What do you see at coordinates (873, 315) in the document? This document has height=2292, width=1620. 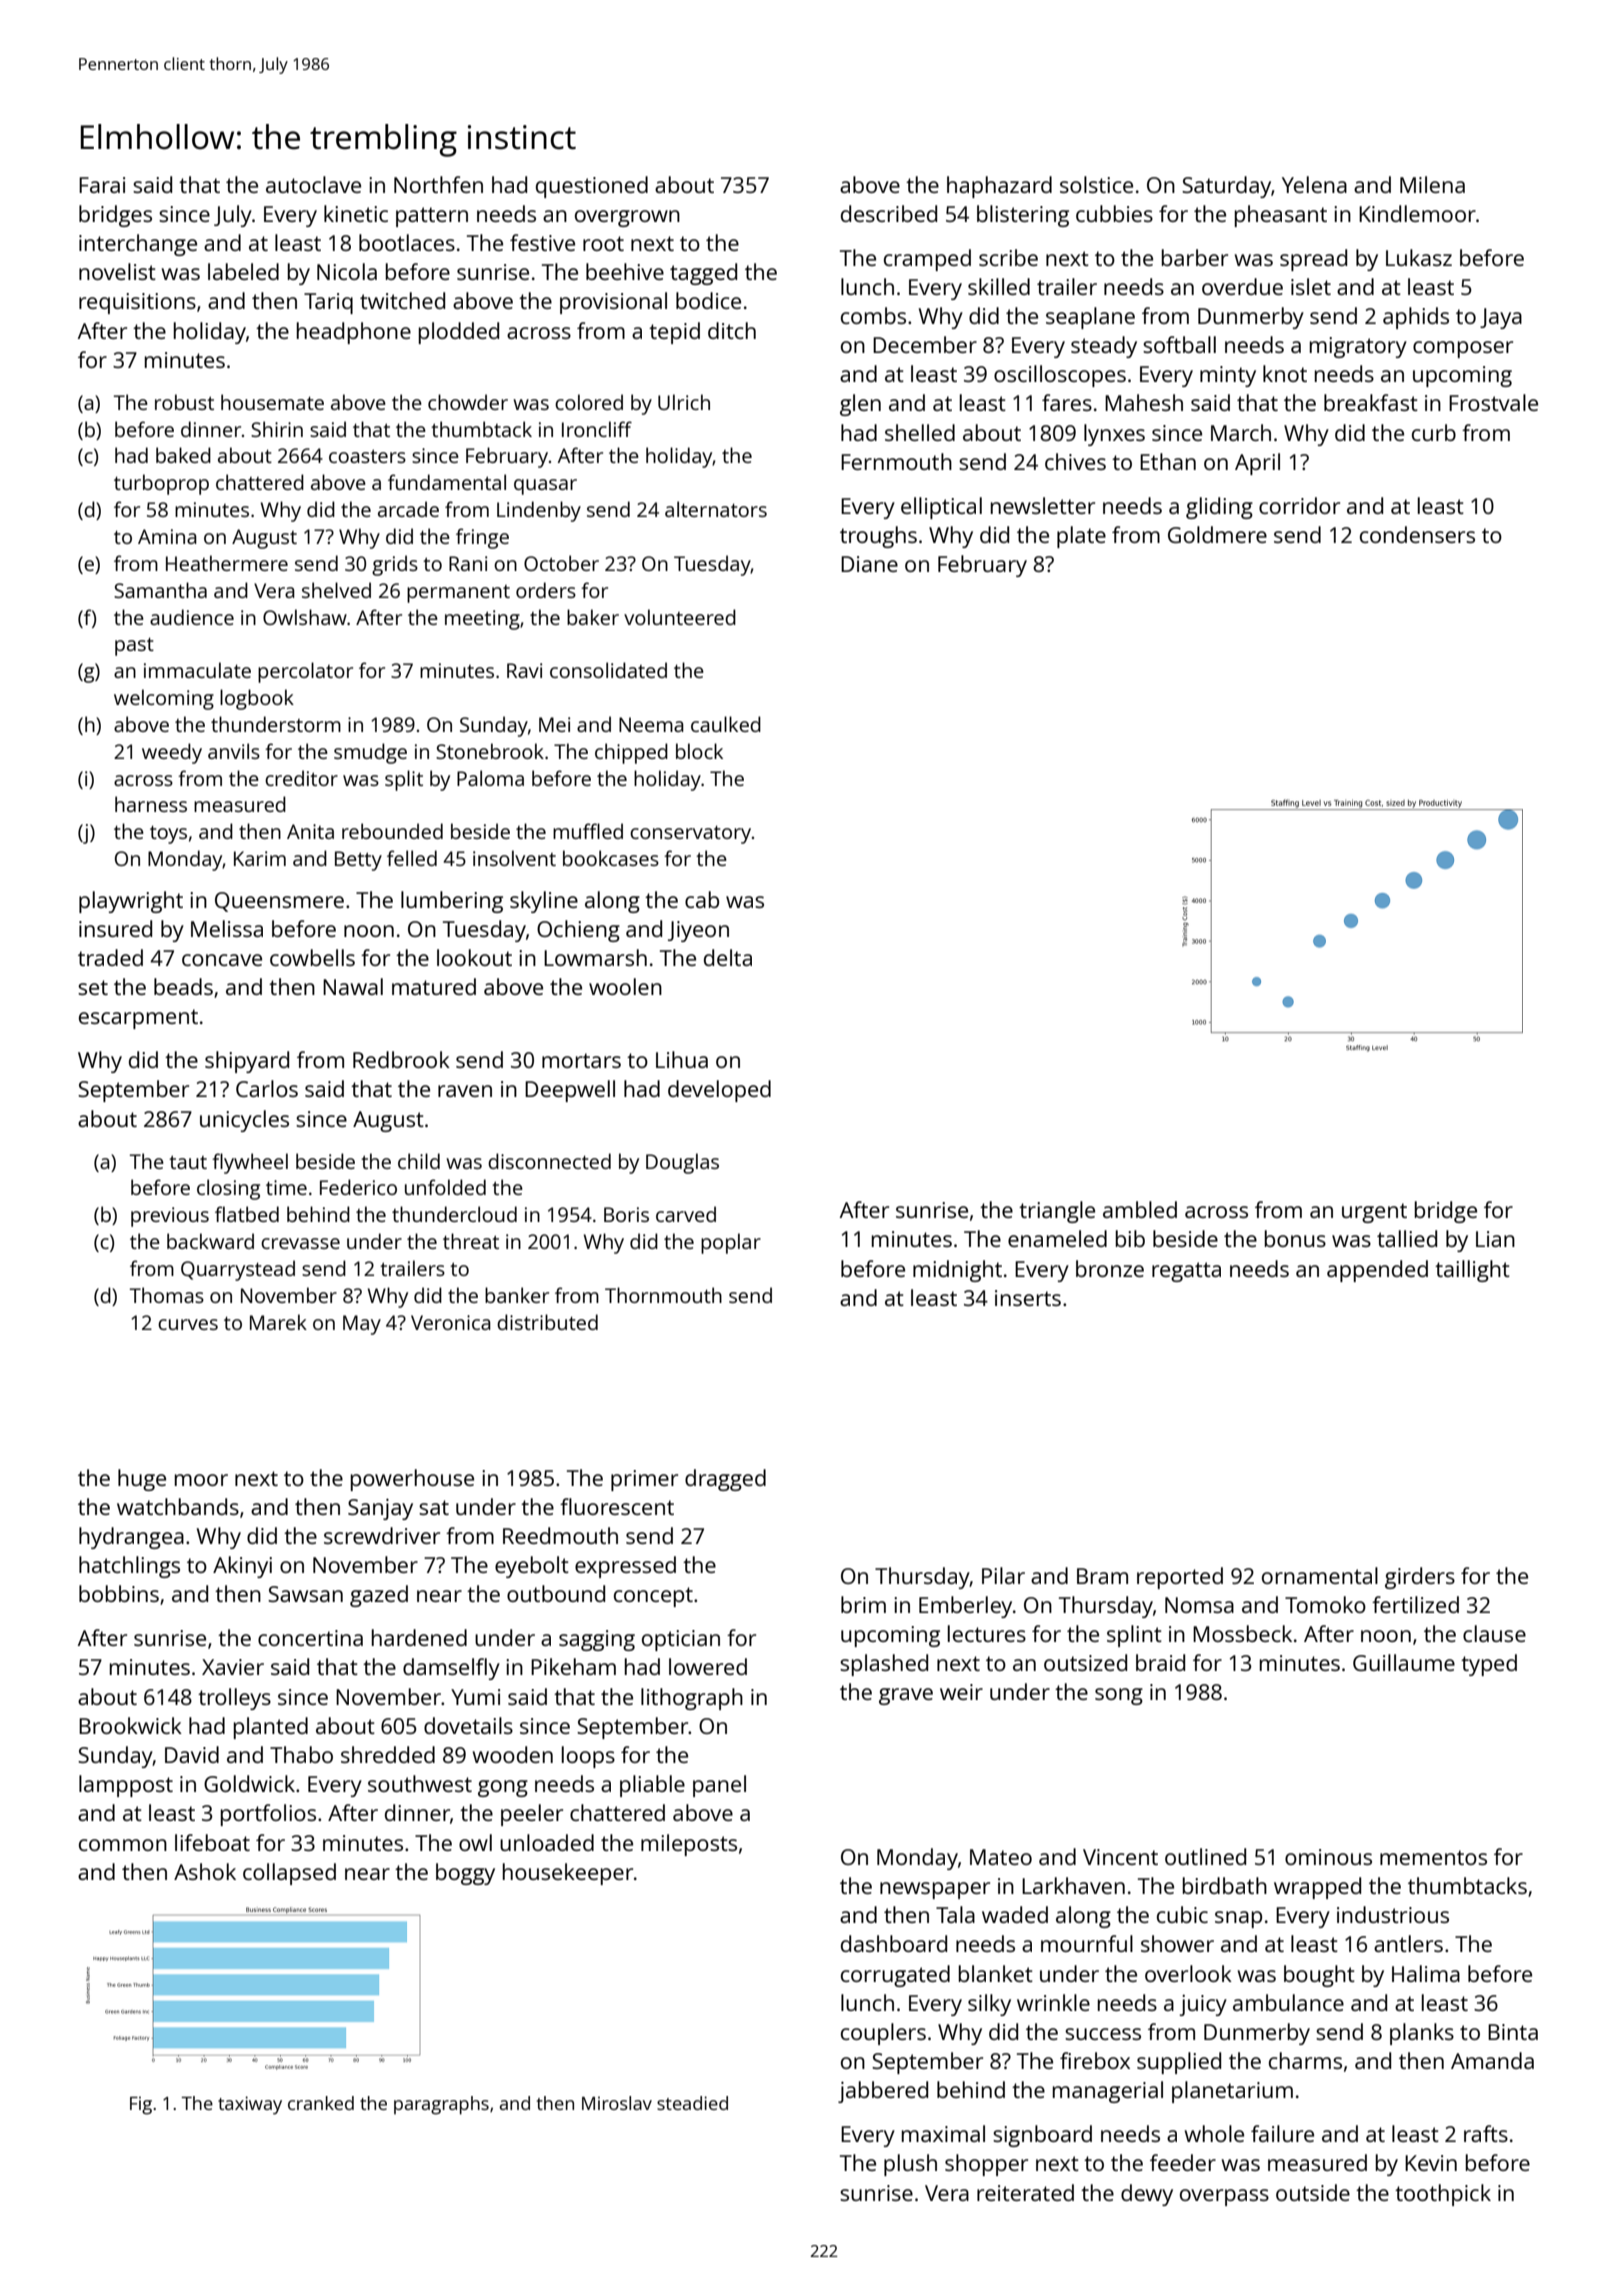 I see `combs` at bounding box center [873, 315].
